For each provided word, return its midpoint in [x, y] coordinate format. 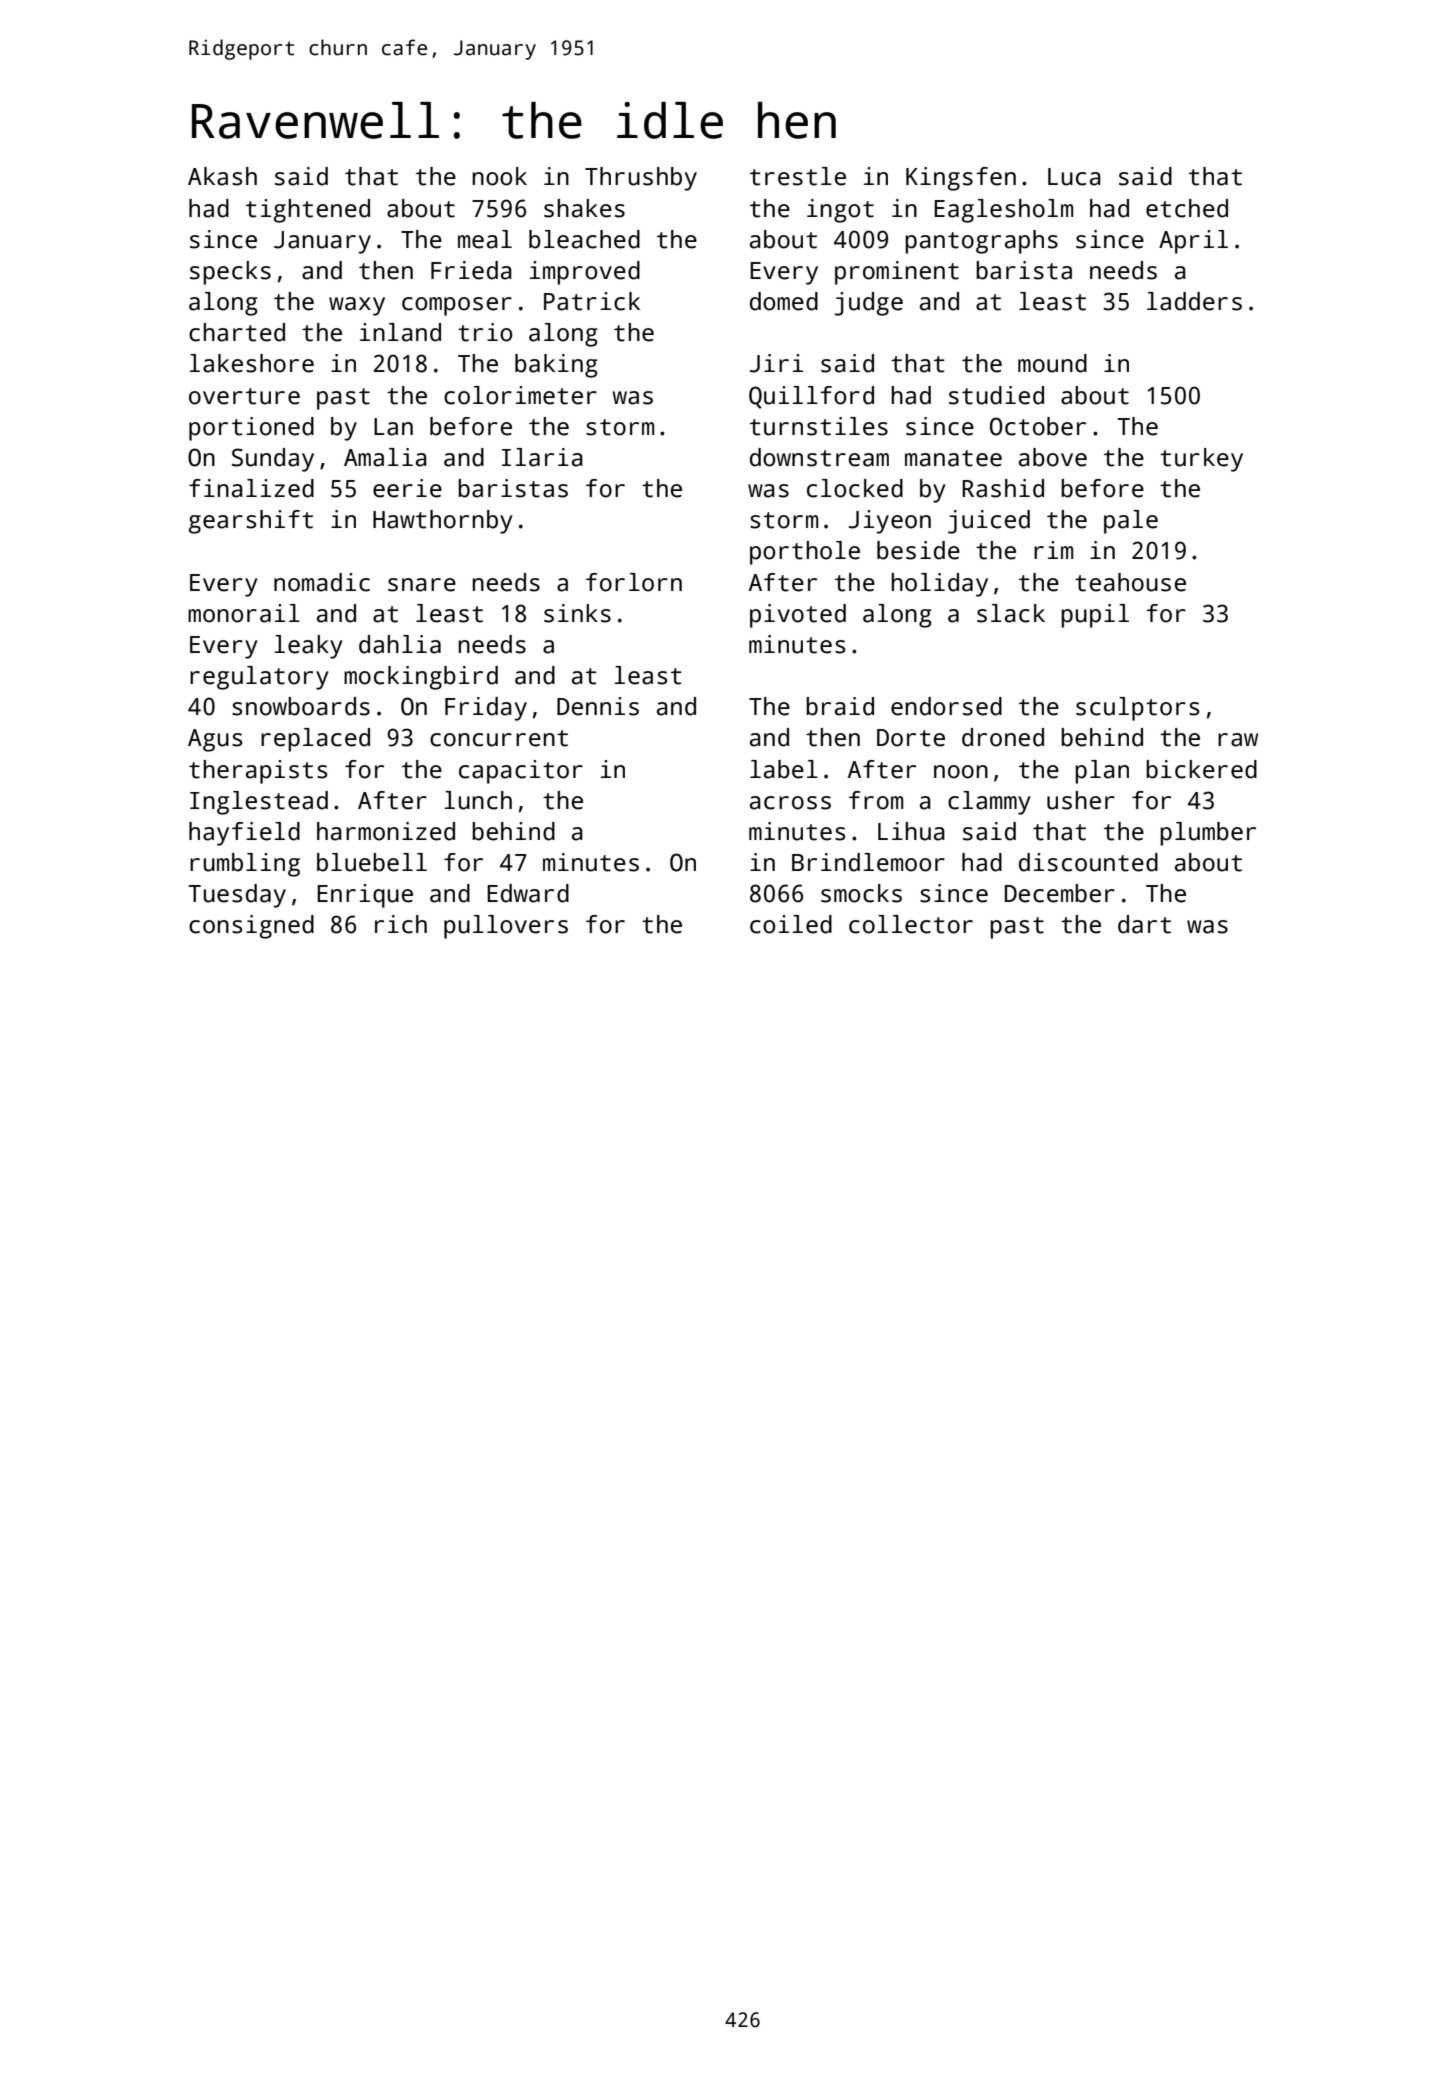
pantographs [981, 242]
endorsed [946, 706]
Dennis [598, 706]
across [790, 803]
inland [400, 332]
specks [230, 273]
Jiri [776, 363]
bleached [584, 239]
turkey [1201, 460]
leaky [308, 647]
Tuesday [237, 896]
